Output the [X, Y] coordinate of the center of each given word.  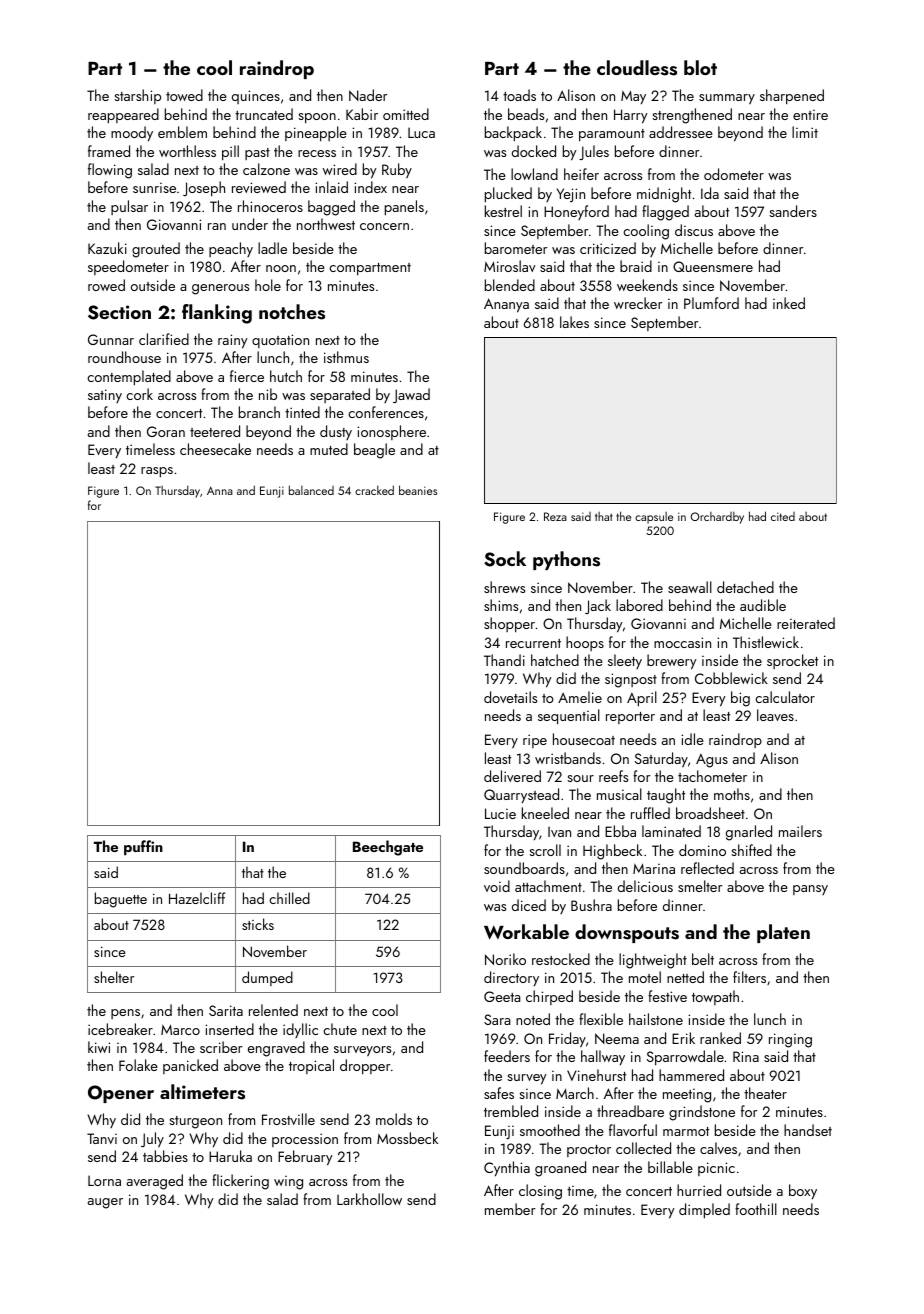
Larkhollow [369, 1199]
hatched [555, 660]
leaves [775, 715]
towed [184, 95]
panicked [190, 1066]
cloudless [637, 68]
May [633, 97]
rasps [157, 472]
